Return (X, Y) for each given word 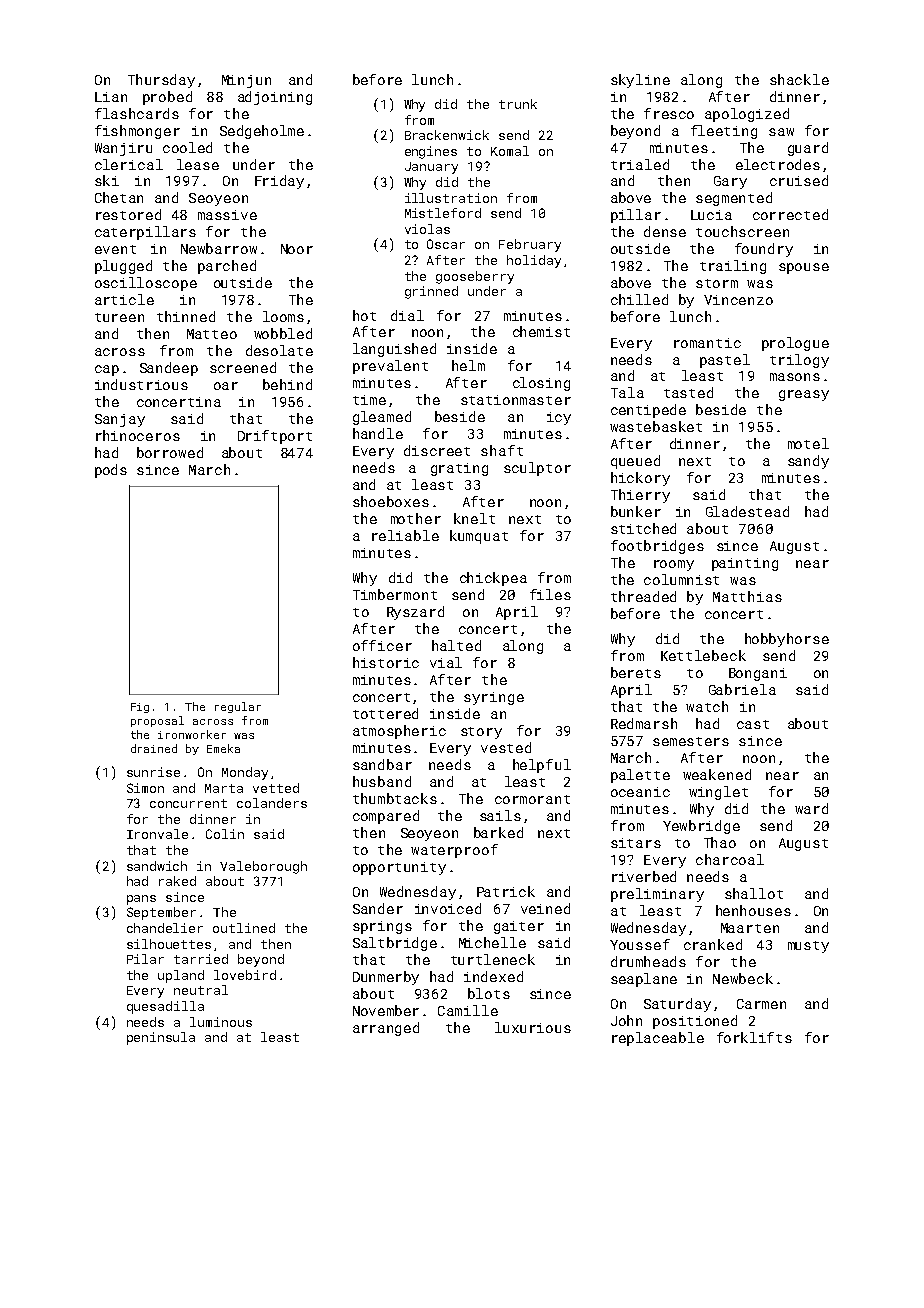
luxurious (533, 1027)
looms (283, 316)
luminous (221, 1022)
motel (808, 443)
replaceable (658, 1039)
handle (378, 433)
